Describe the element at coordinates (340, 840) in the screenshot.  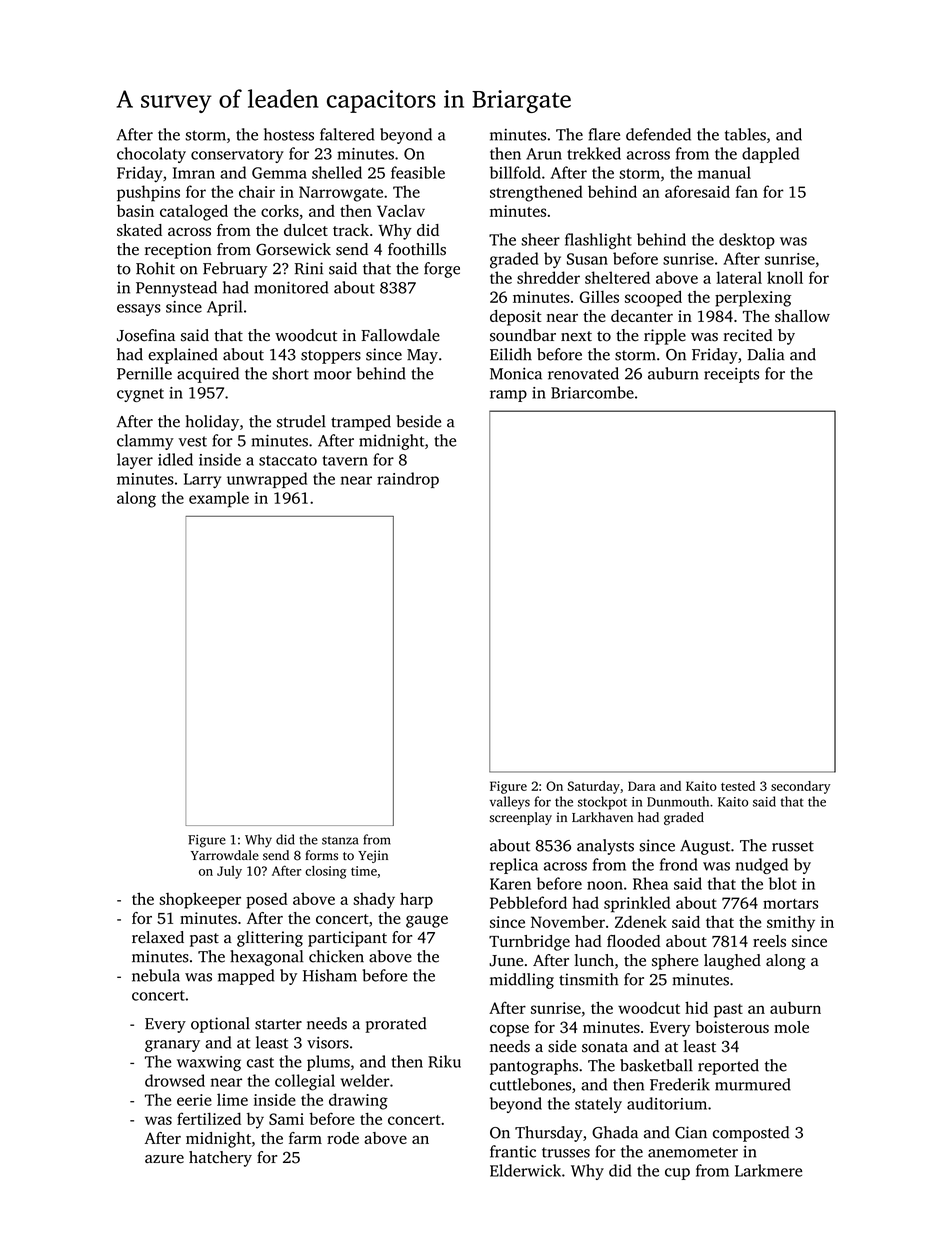
I see `stanza` at that location.
